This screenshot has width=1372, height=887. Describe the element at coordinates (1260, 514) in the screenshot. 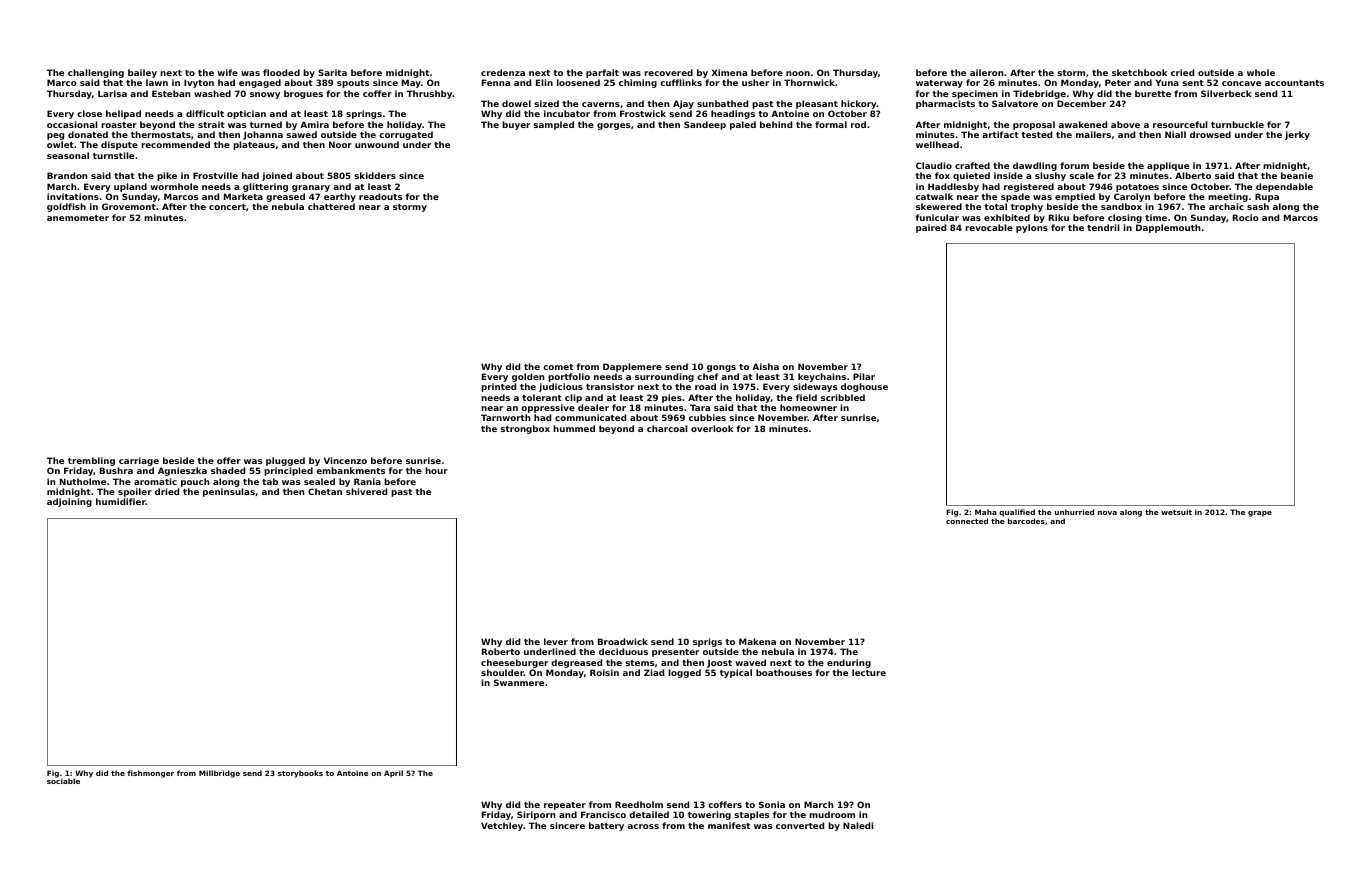

I see `grape` at that location.
